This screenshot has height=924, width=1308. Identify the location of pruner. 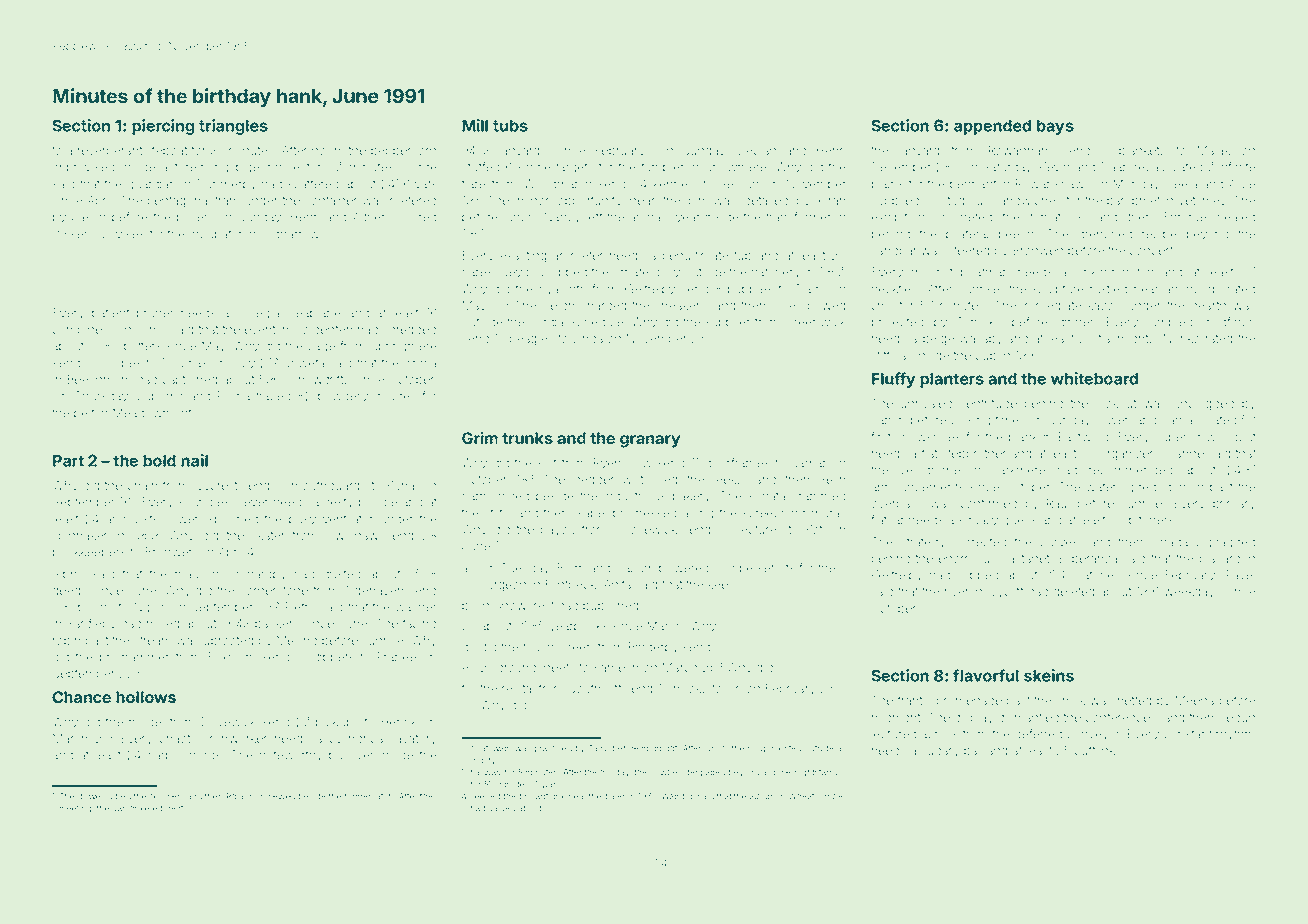
(155, 315).
